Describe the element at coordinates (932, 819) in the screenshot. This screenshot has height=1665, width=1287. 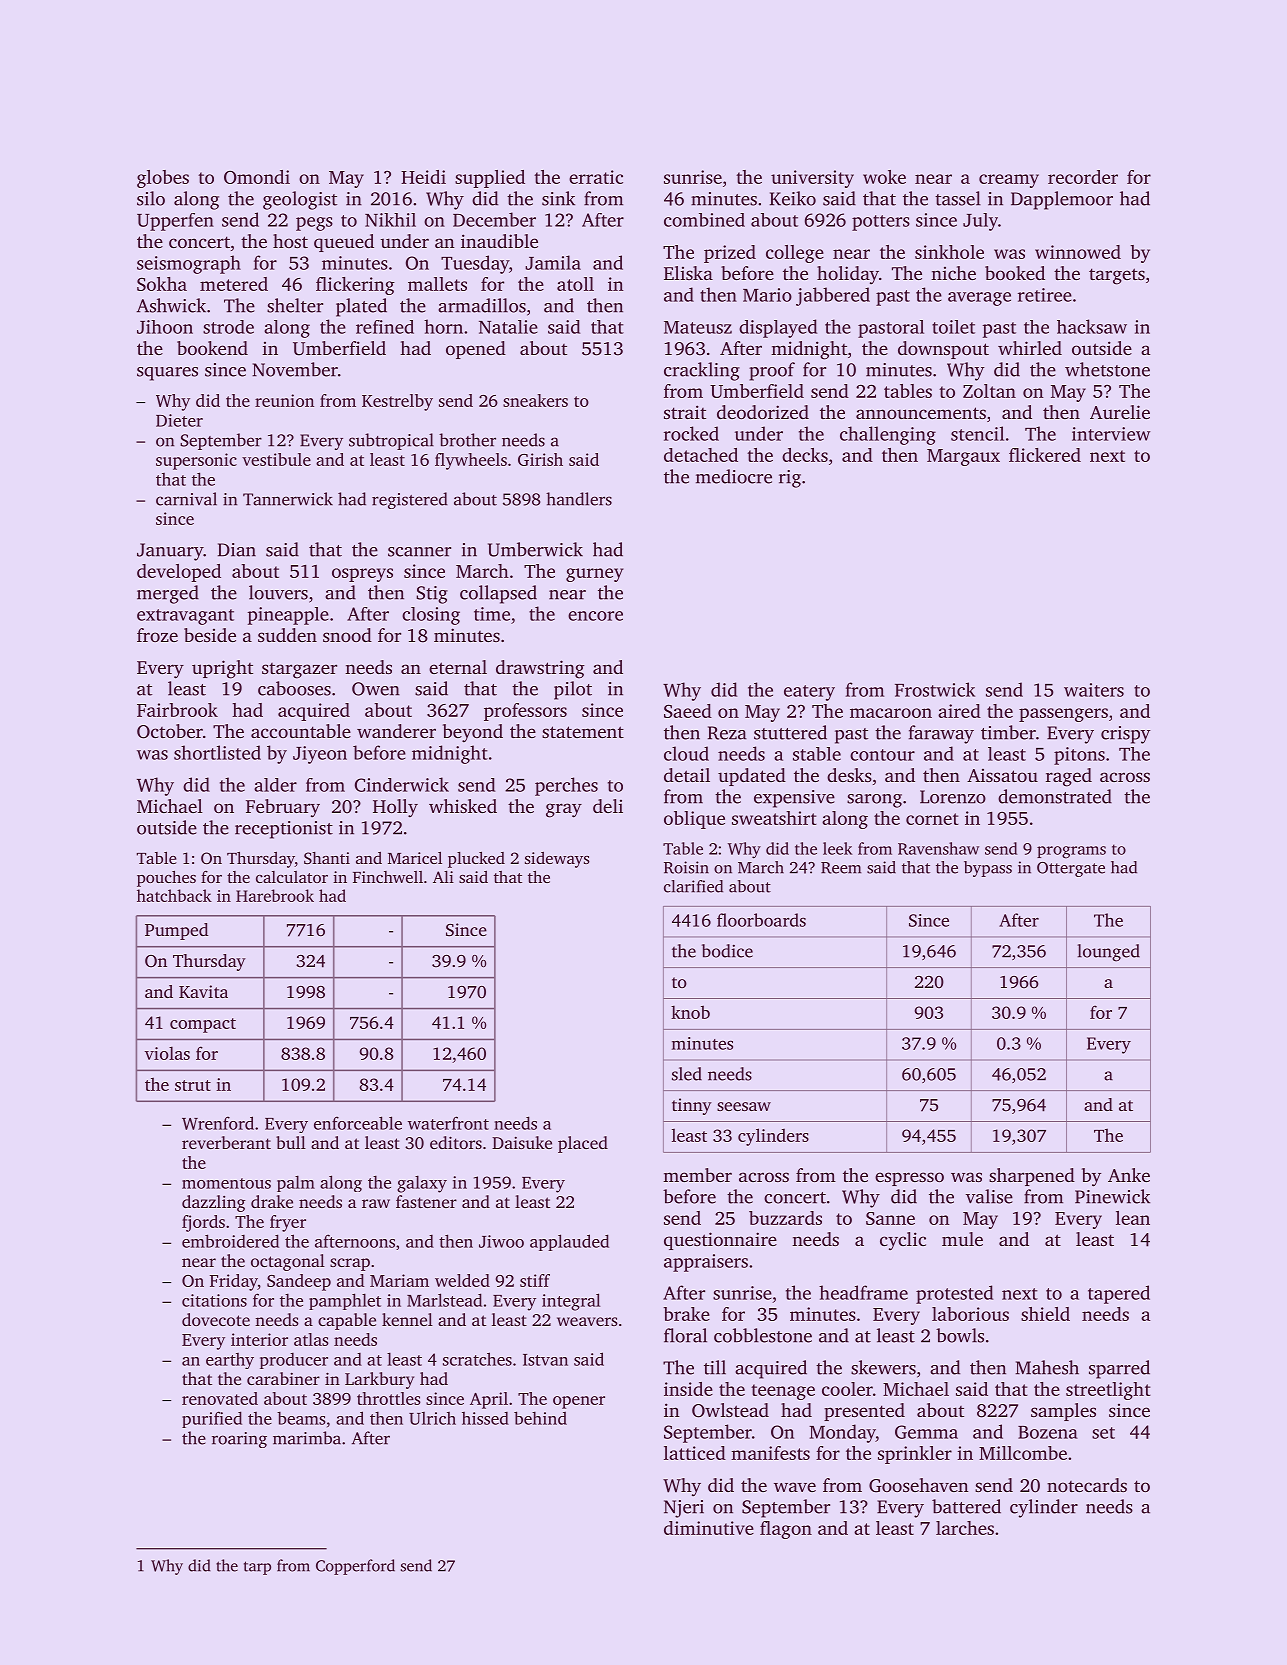
I see `cornet` at that location.
